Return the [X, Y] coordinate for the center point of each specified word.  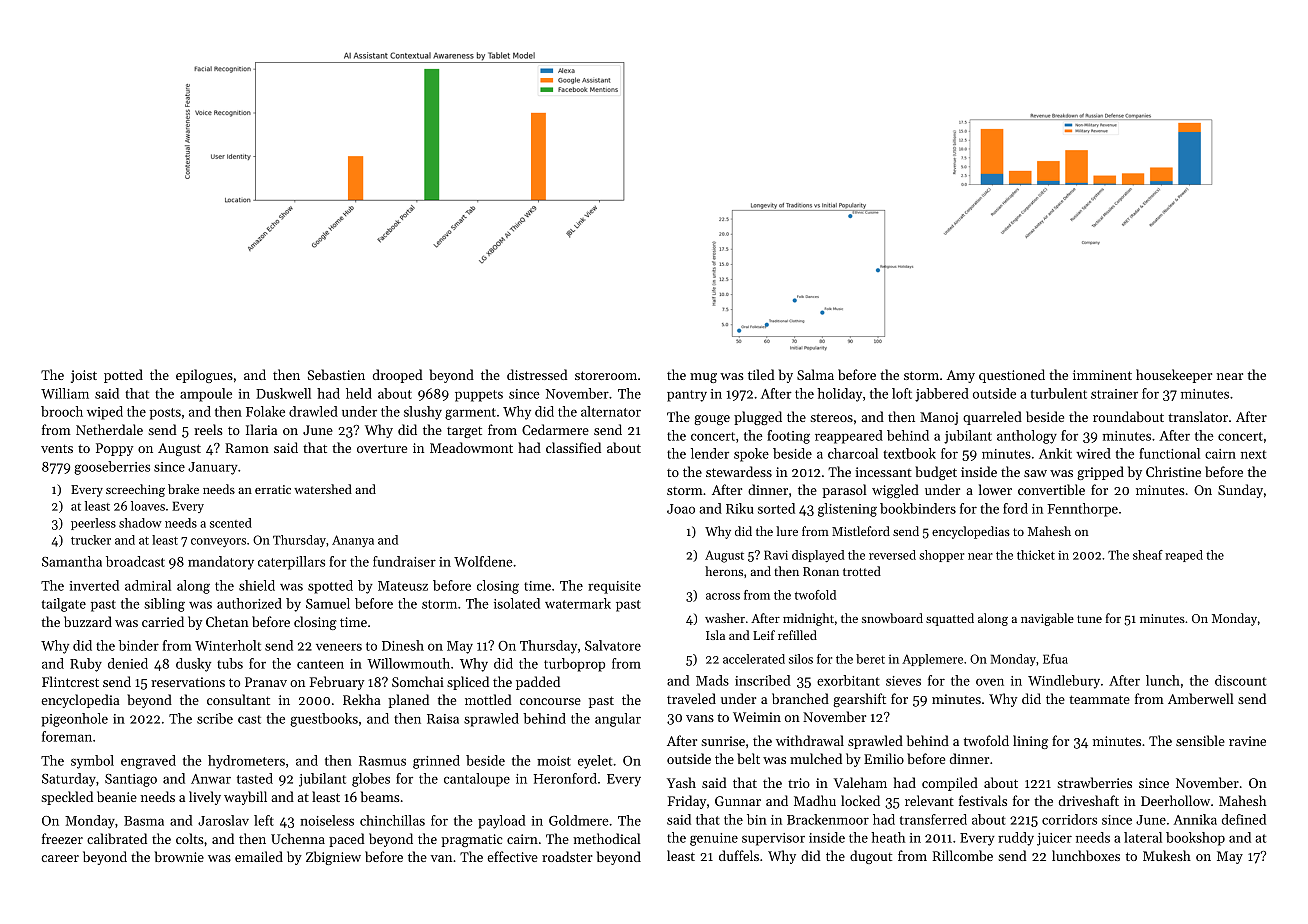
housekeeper [1174, 376]
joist [84, 376]
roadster [567, 856]
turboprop [574, 665]
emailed [259, 856]
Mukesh [1167, 855]
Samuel [328, 603]
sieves [903, 681]
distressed [537, 374]
